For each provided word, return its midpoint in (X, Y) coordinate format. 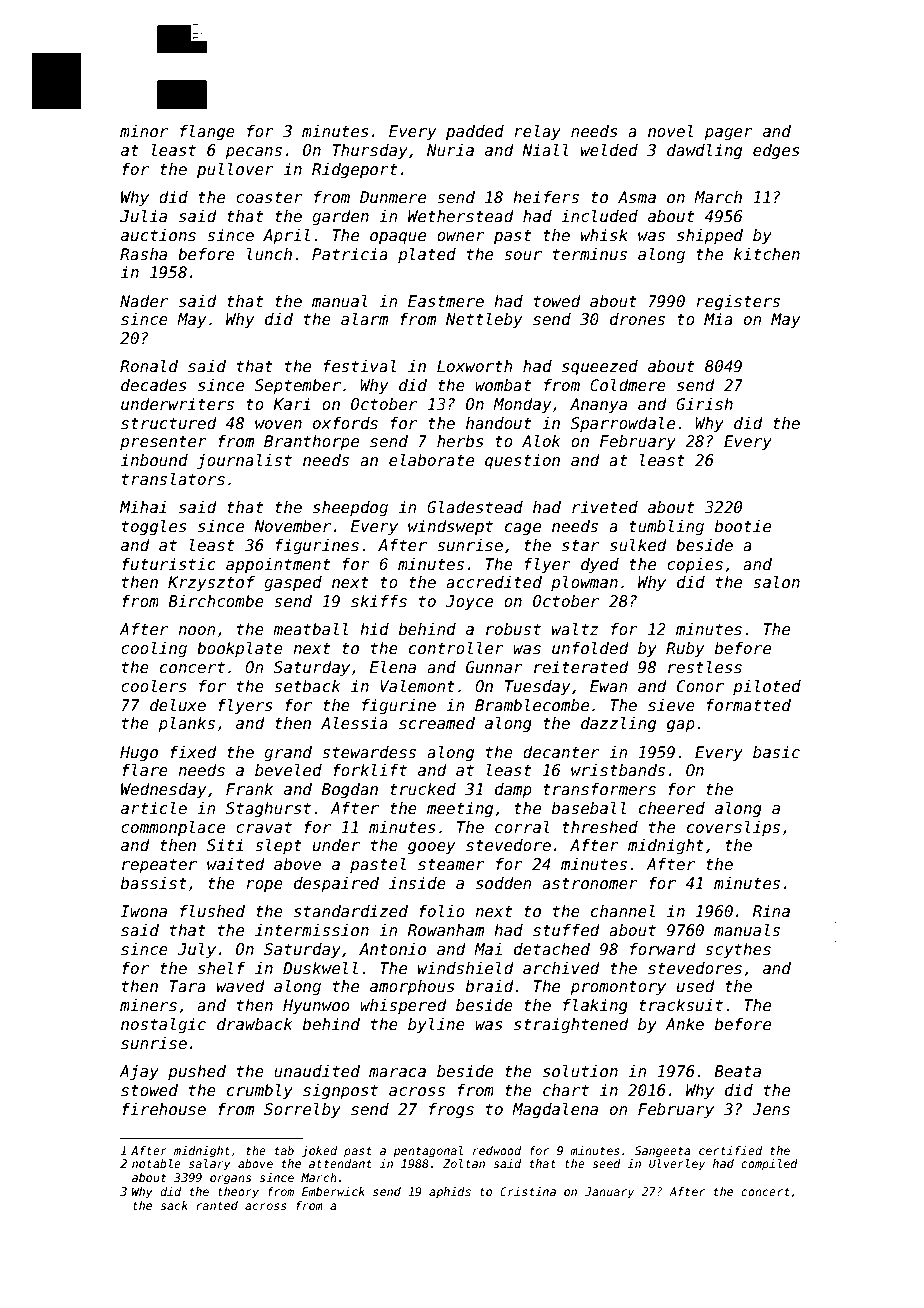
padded (475, 132)
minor (144, 131)
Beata (737, 1071)
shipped (710, 236)
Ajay (139, 1073)
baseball (589, 808)
